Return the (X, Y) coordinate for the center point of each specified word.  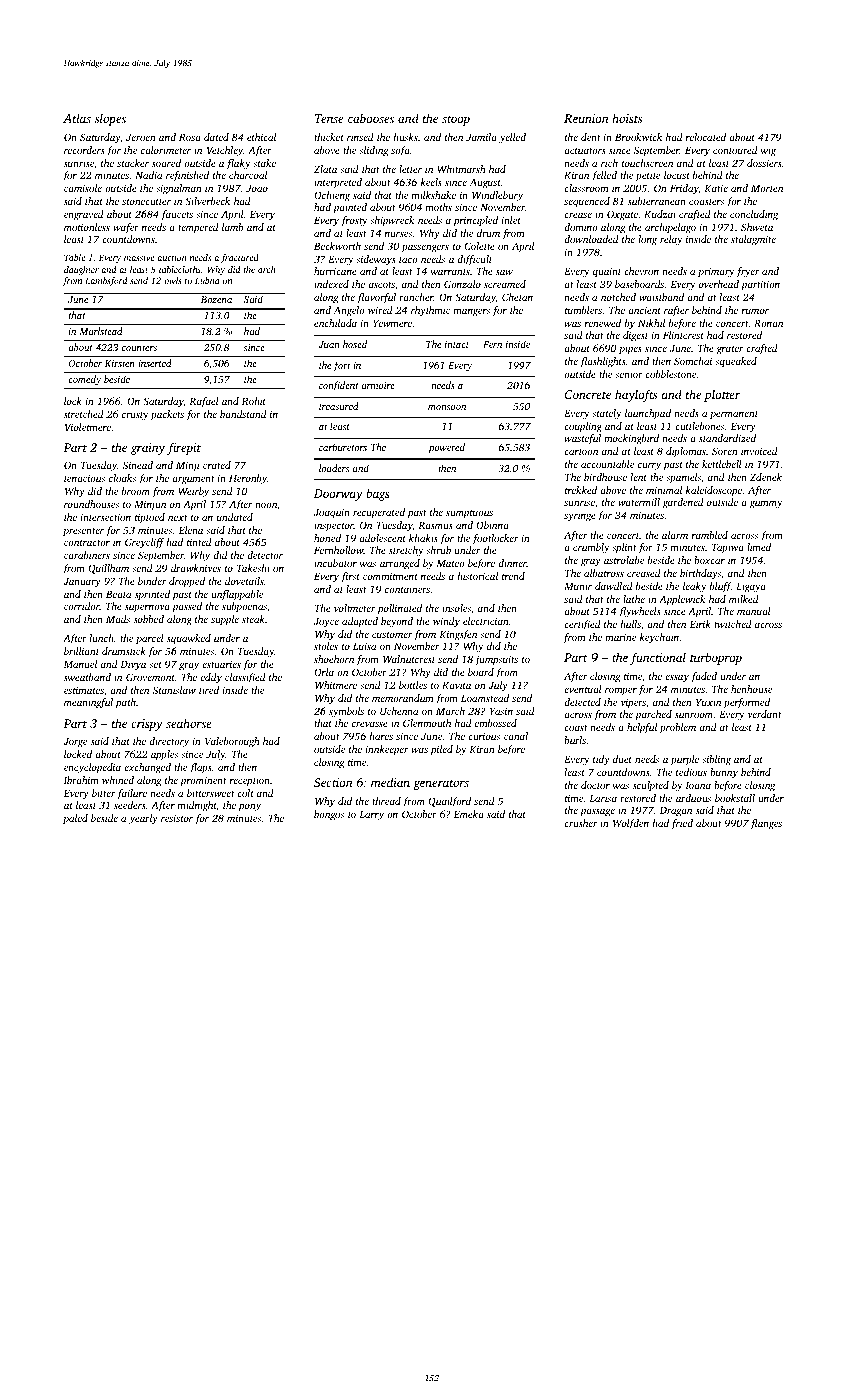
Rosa (190, 137)
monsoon (447, 407)
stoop (456, 120)
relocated (706, 137)
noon (266, 505)
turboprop (716, 658)
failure (132, 794)
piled (441, 750)
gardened (683, 503)
